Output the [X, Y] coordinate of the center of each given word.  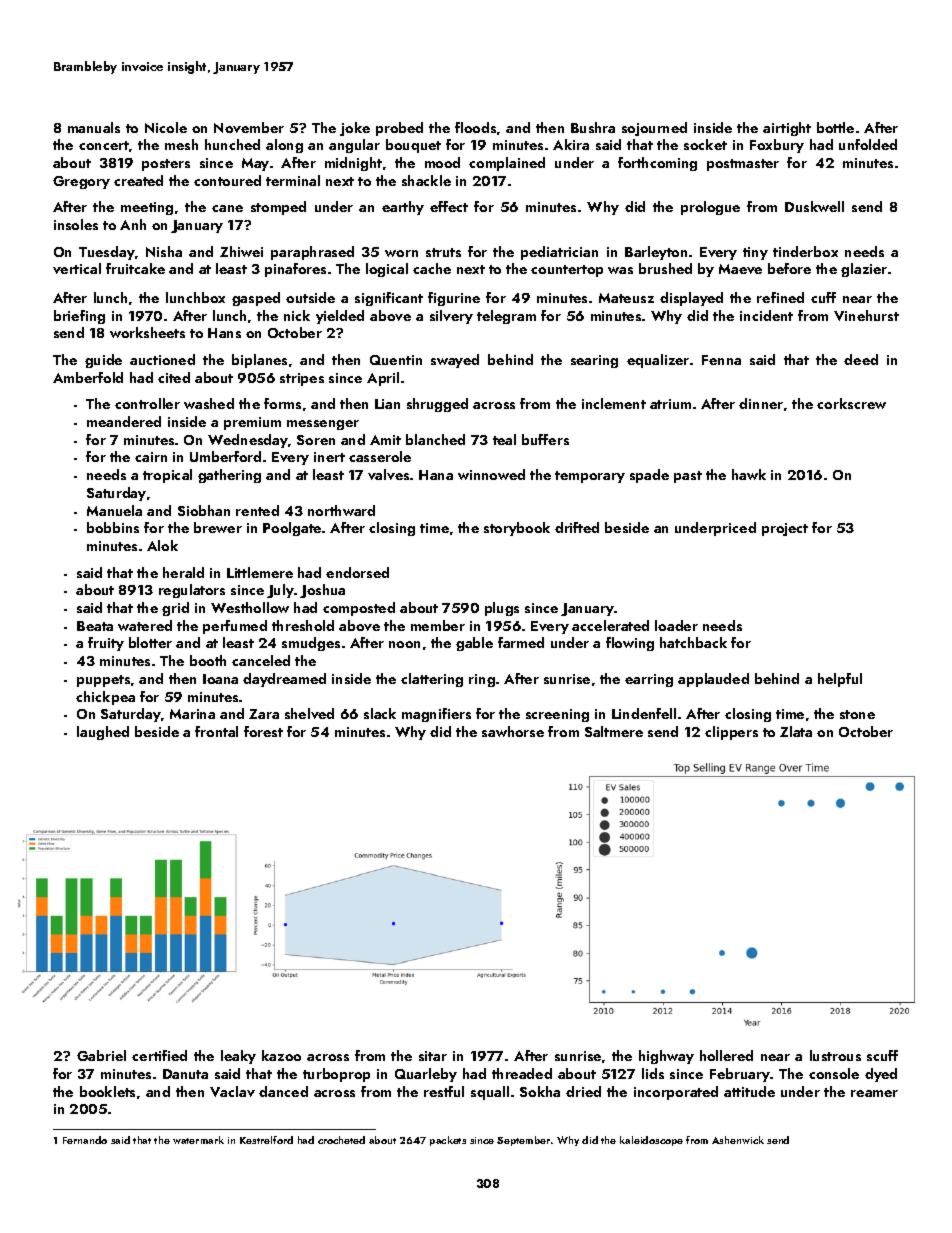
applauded [713, 680]
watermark [198, 1140]
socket [705, 144]
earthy [403, 208]
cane [227, 208]
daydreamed [284, 680]
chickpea [105, 698]
